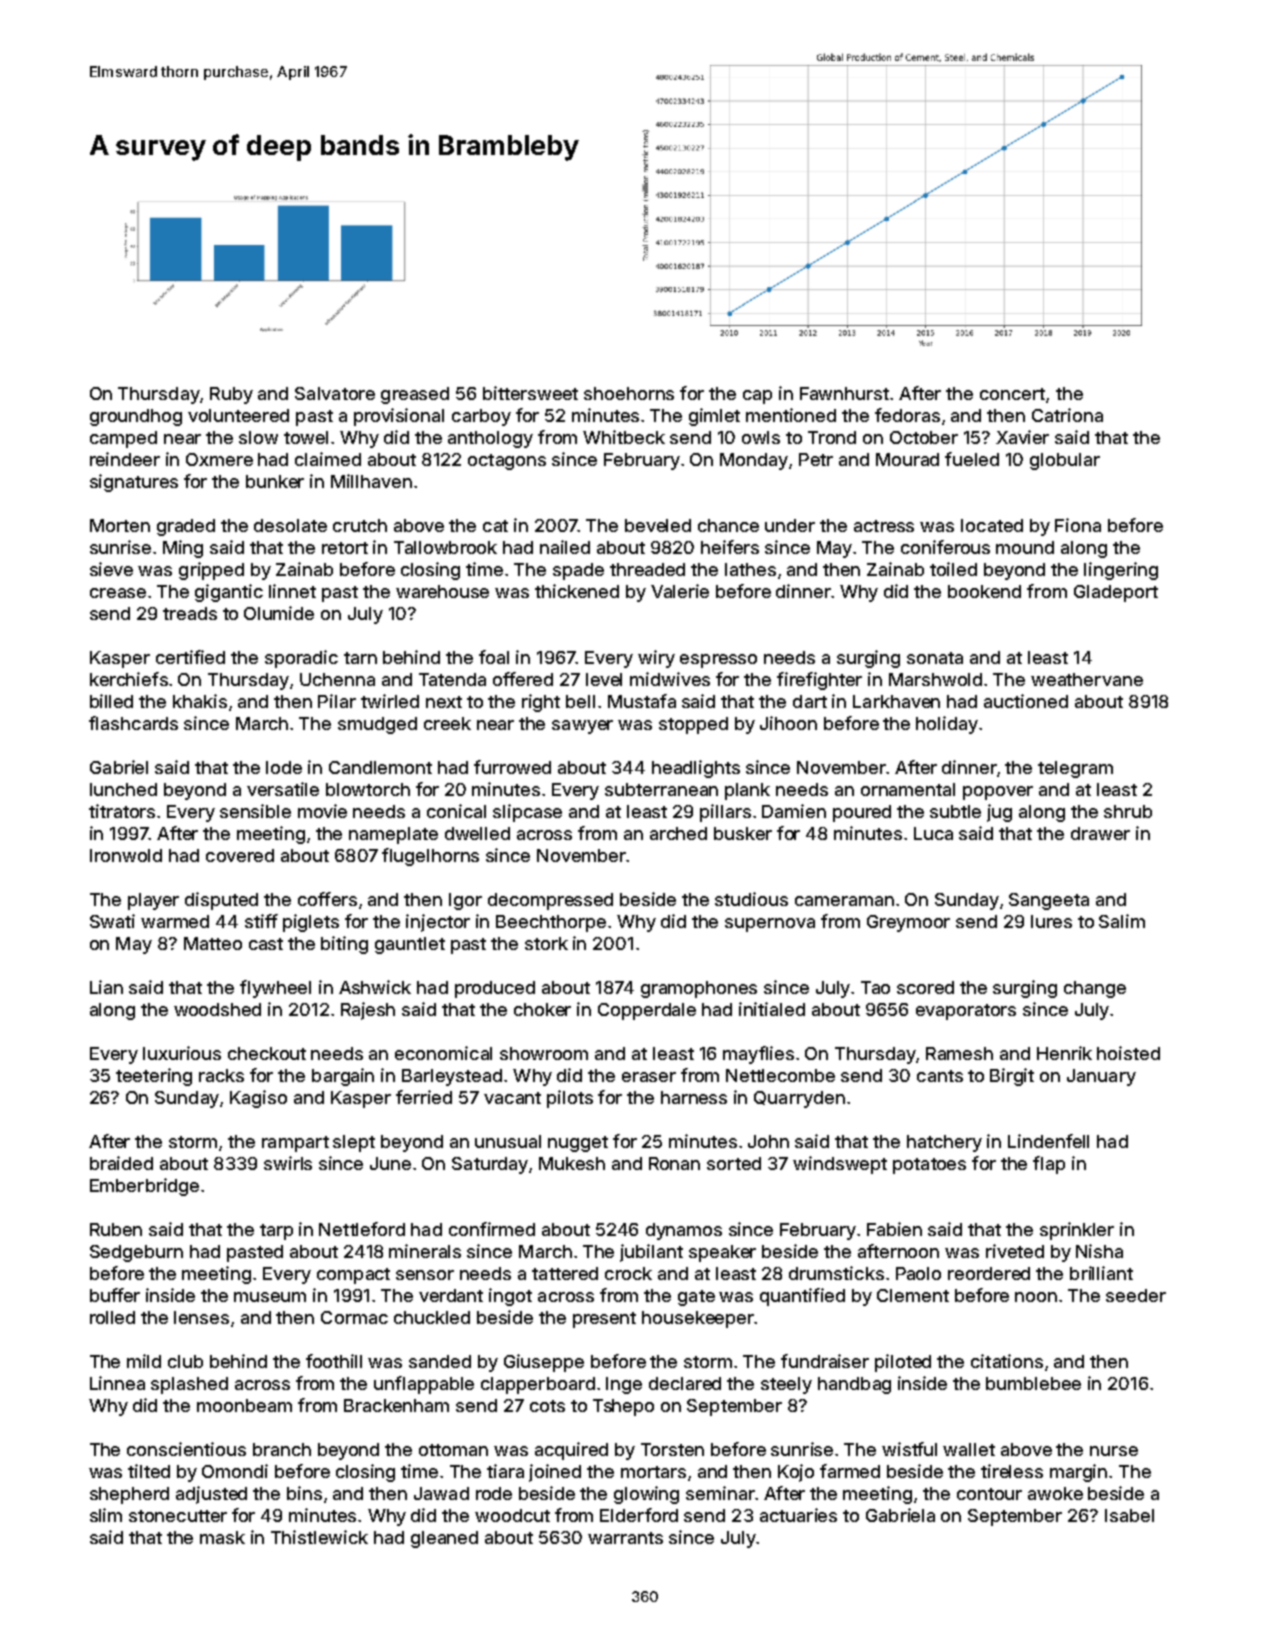  Describe the element at coordinates (547, 1406) in the screenshot. I see `cots` at that location.
